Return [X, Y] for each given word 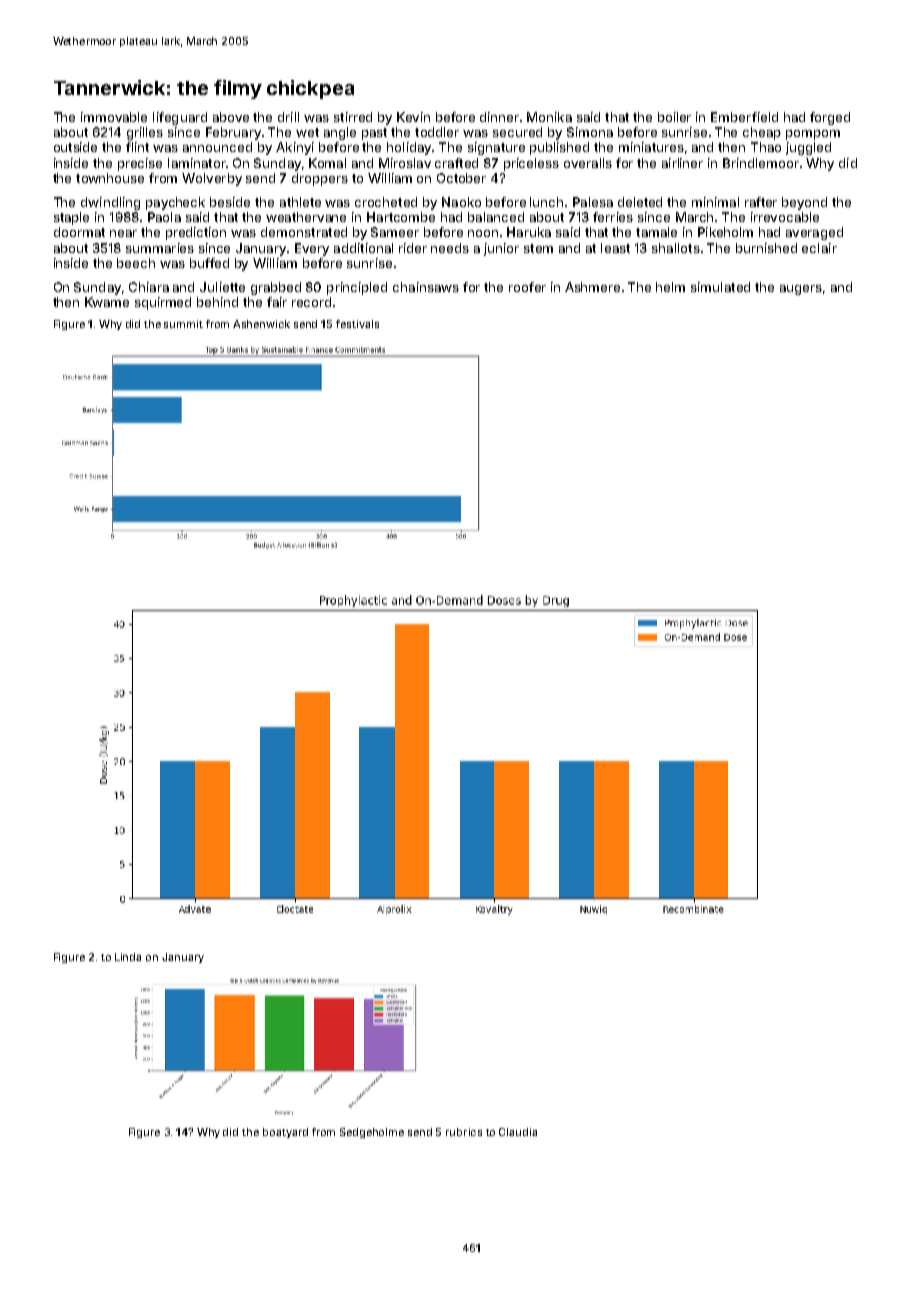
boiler [674, 117]
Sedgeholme [372, 1133]
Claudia [518, 1132]
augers [801, 290]
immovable [114, 117]
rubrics [464, 1132]
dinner [499, 117]
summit [183, 324]
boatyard [285, 1133]
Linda [128, 957]
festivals [357, 324]
